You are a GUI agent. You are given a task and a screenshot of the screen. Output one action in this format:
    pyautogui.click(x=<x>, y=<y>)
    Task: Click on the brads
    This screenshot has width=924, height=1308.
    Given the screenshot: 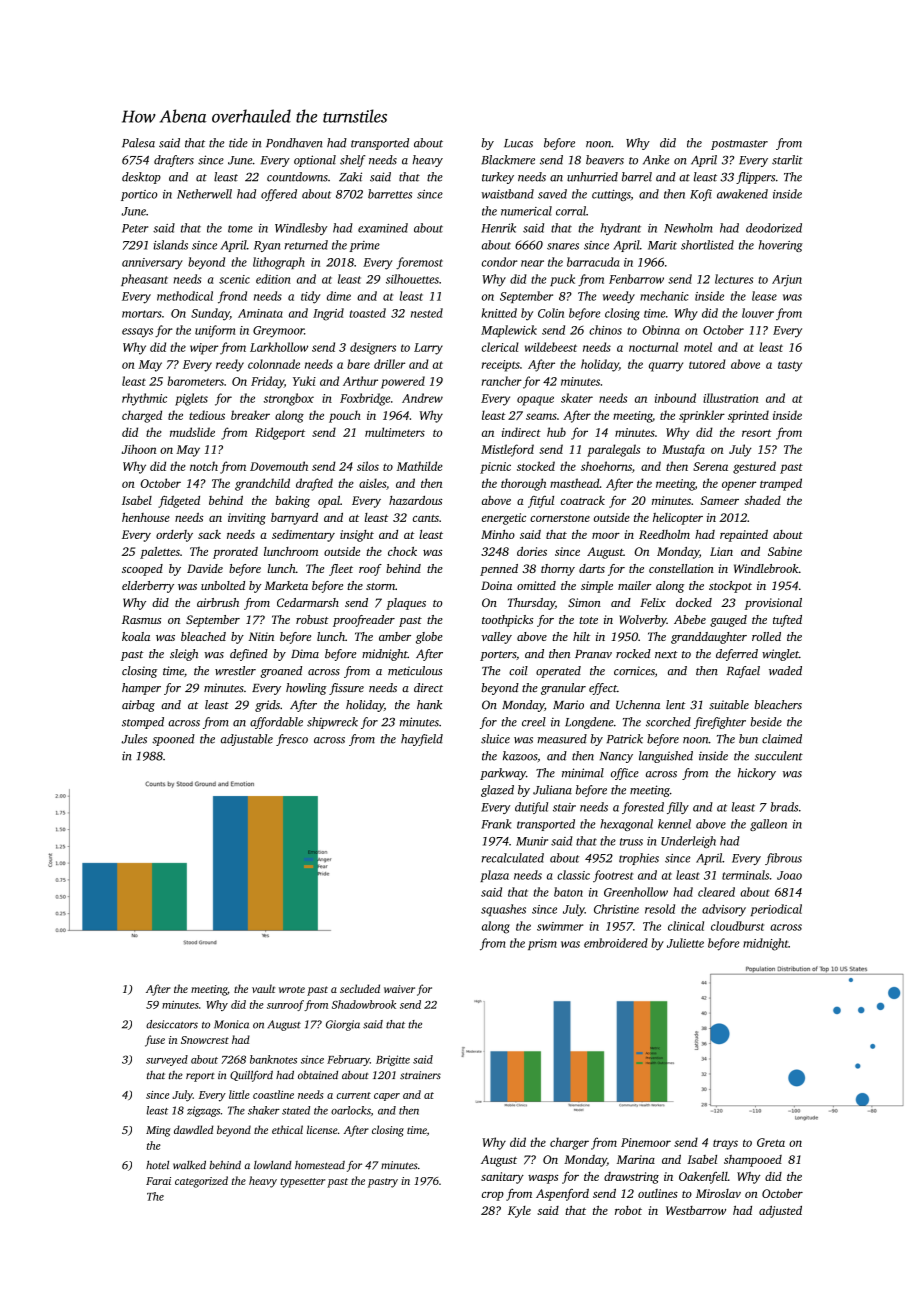 What is the action you would take?
    pyautogui.click(x=784, y=807)
